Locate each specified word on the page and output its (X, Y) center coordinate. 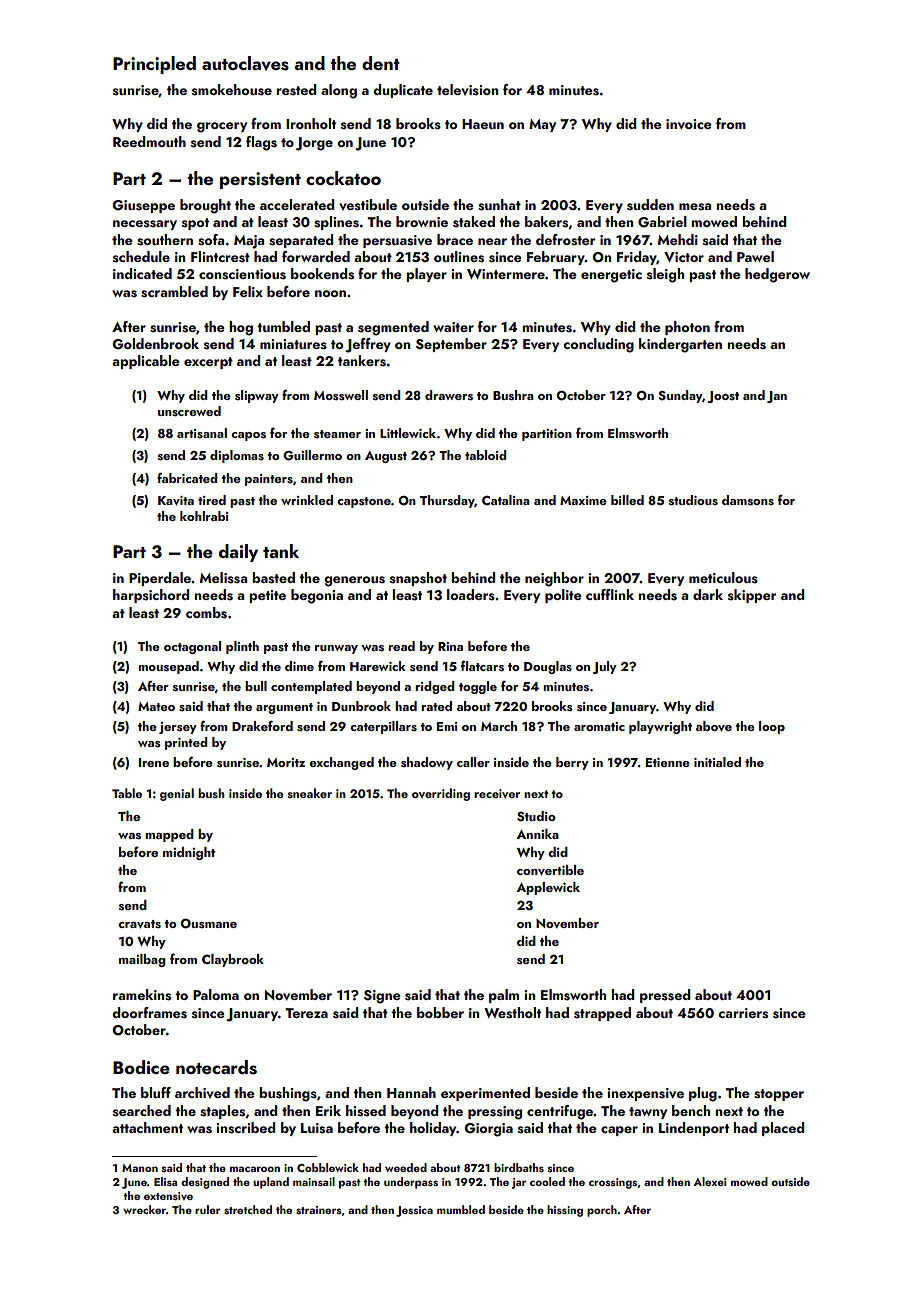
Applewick (548, 888)
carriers (743, 1013)
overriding (441, 794)
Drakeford (262, 726)
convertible (550, 870)
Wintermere (506, 274)
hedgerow (777, 275)
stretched (248, 1209)
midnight (189, 853)
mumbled (461, 1209)
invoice (689, 124)
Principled (154, 65)
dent (381, 63)
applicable (146, 362)
